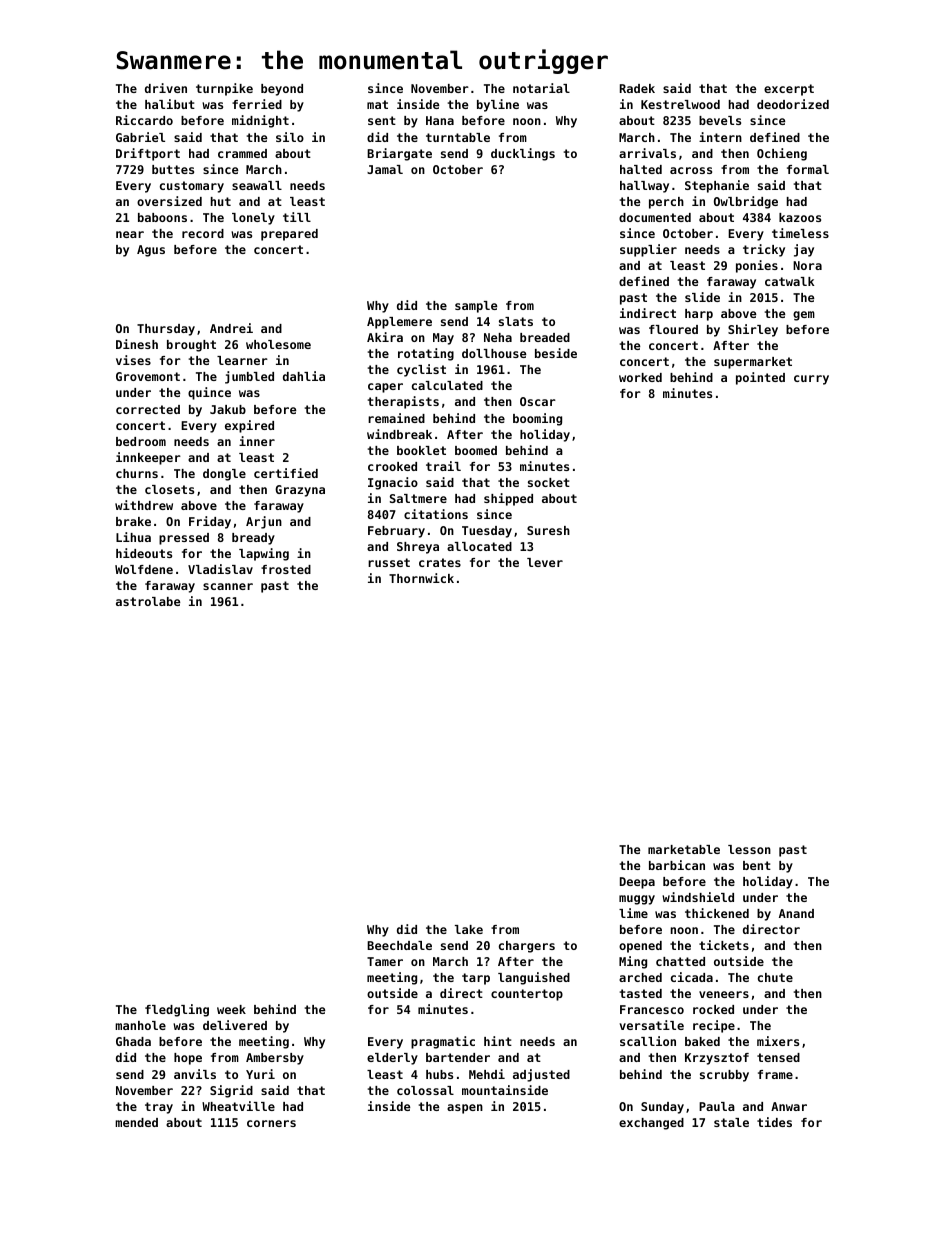 Image resolution: width=952 pixels, height=1233 pixels. I want to click on Radek, so click(637, 88).
